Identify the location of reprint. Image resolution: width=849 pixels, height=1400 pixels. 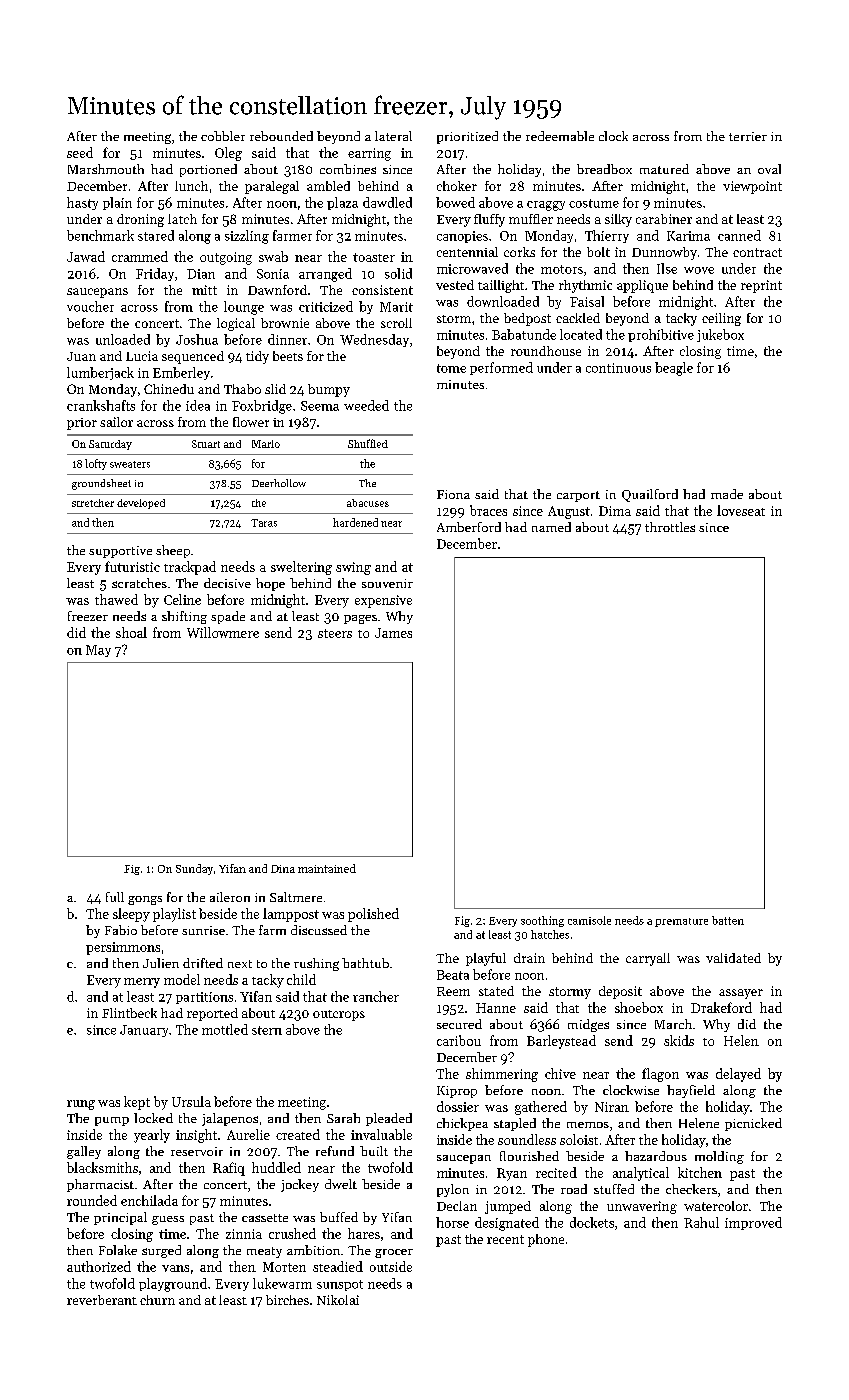
(761, 286).
